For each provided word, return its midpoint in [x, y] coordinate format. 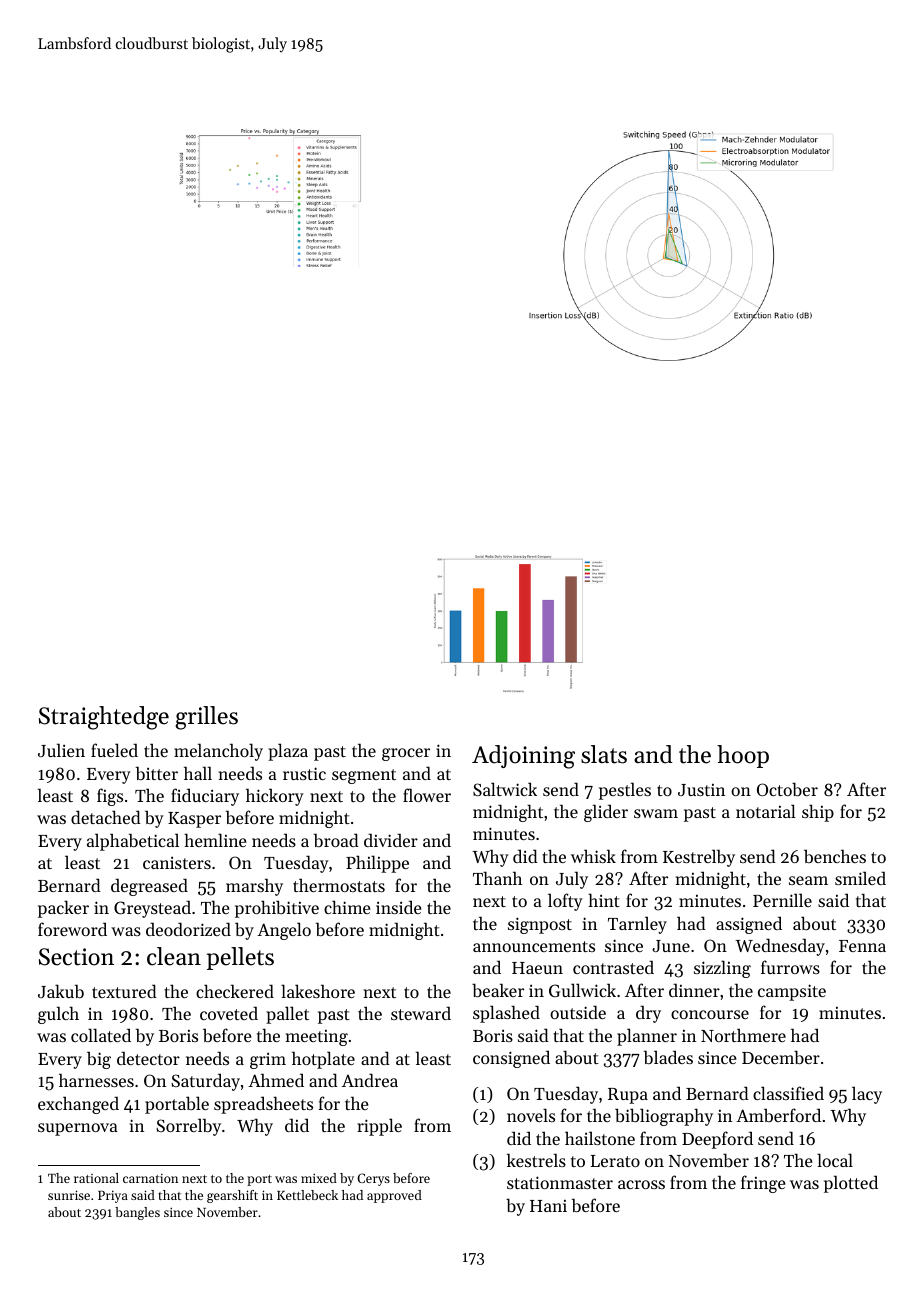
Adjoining [523, 757]
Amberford [778, 1115]
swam [656, 813]
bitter [157, 773]
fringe [763, 1184]
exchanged [78, 1105]
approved [394, 1196]
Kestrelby [699, 858]
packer [63, 909]
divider [391, 840]
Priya [113, 1196]
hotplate [323, 1060]
